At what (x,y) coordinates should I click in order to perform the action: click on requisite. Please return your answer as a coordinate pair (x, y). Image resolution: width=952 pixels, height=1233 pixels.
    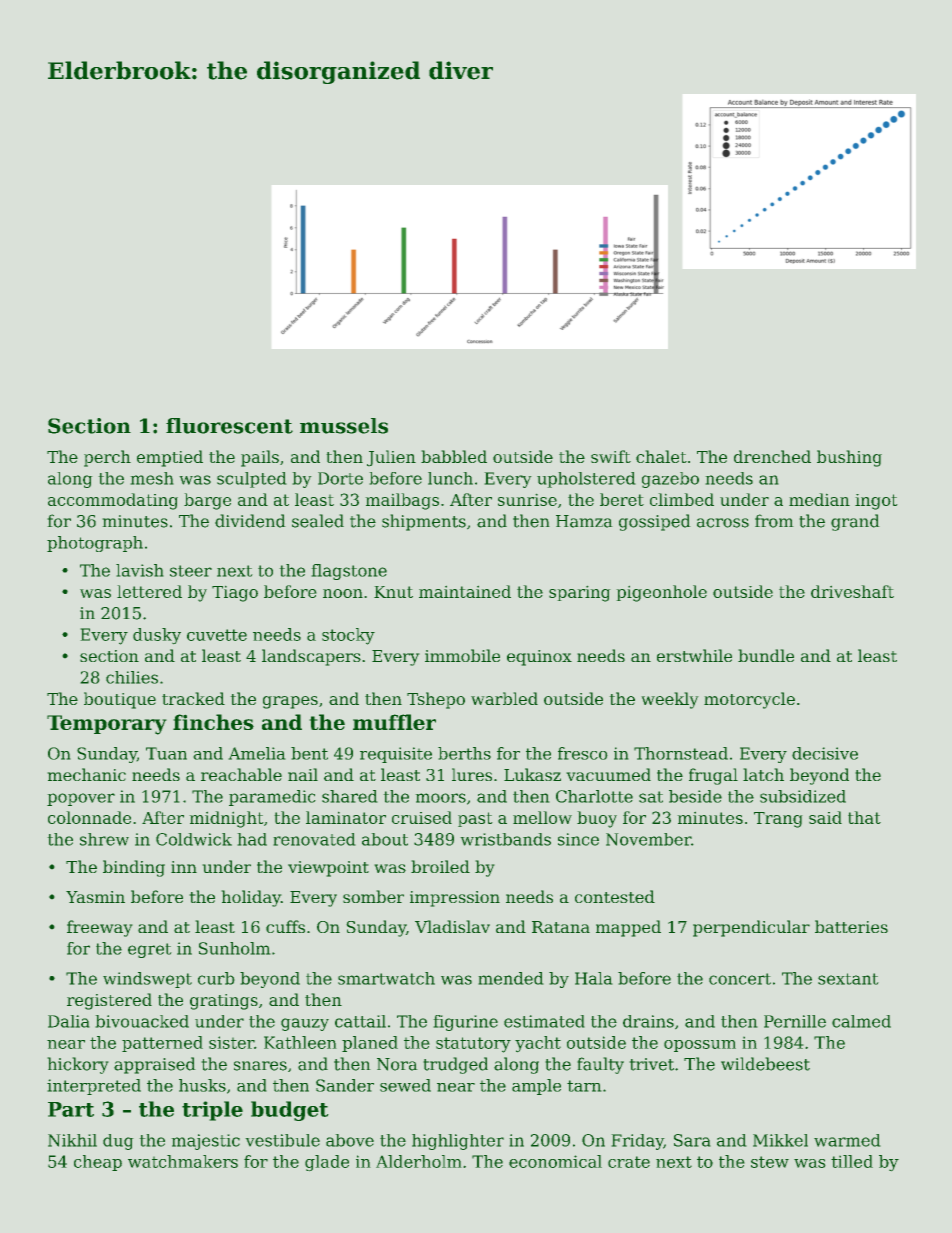
    Looking at the image, I should click on (396, 755).
